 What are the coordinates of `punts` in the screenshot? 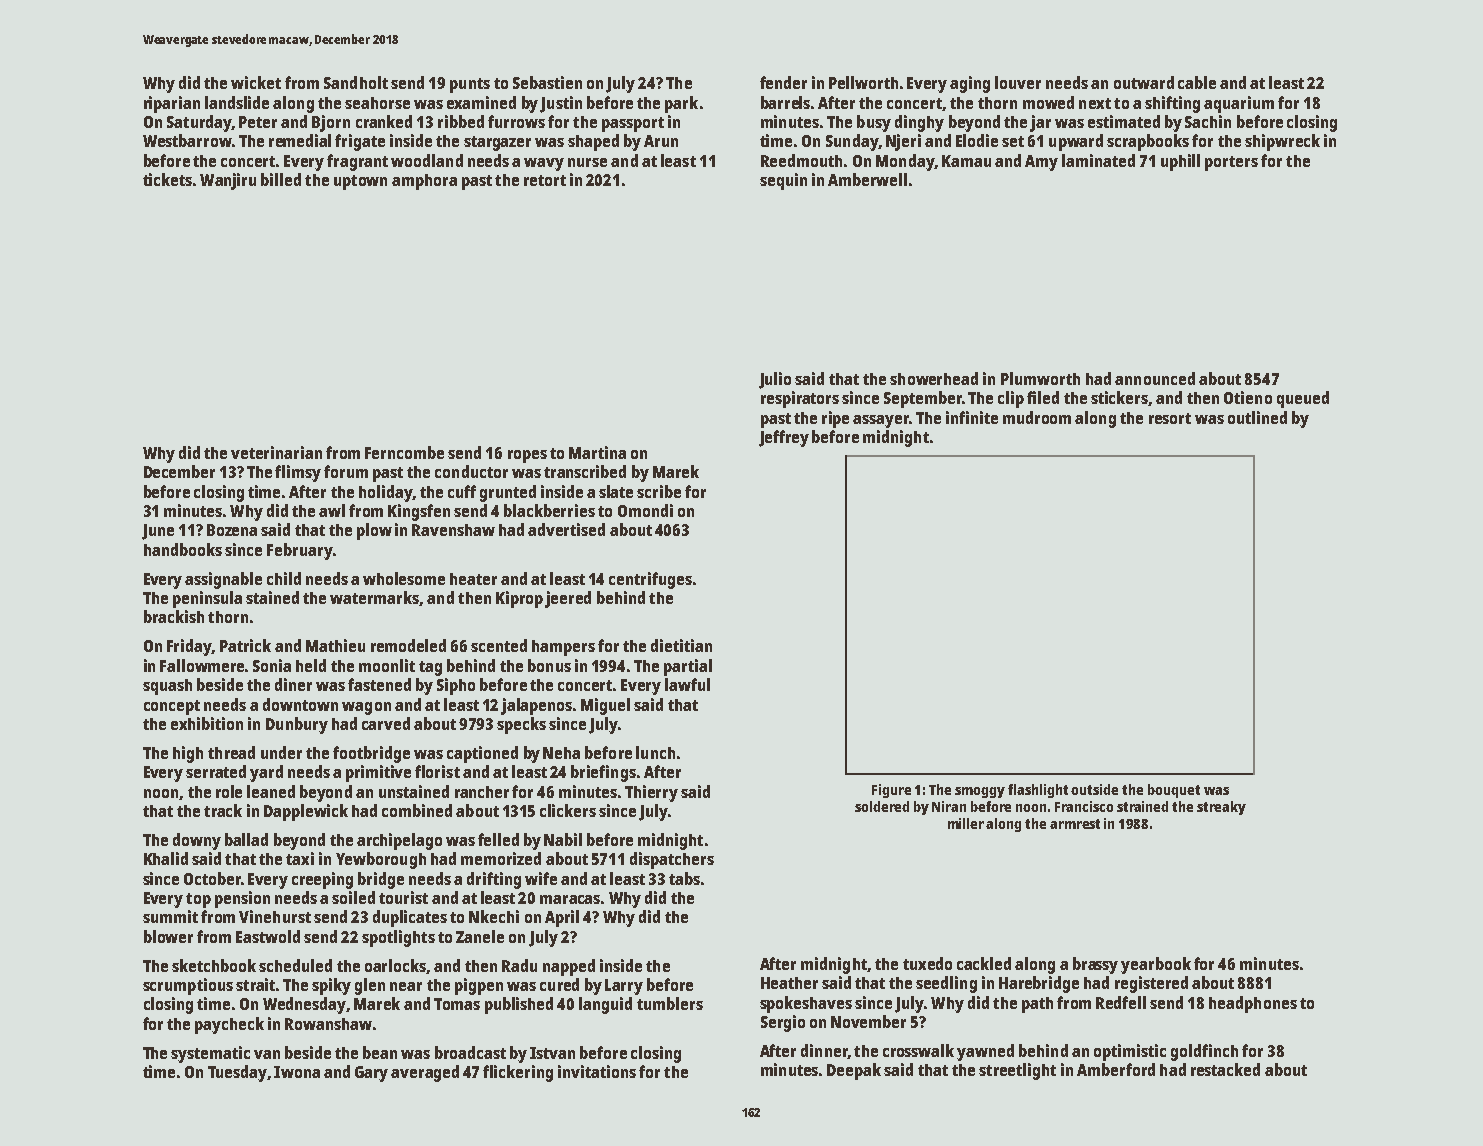 It's located at (470, 85).
